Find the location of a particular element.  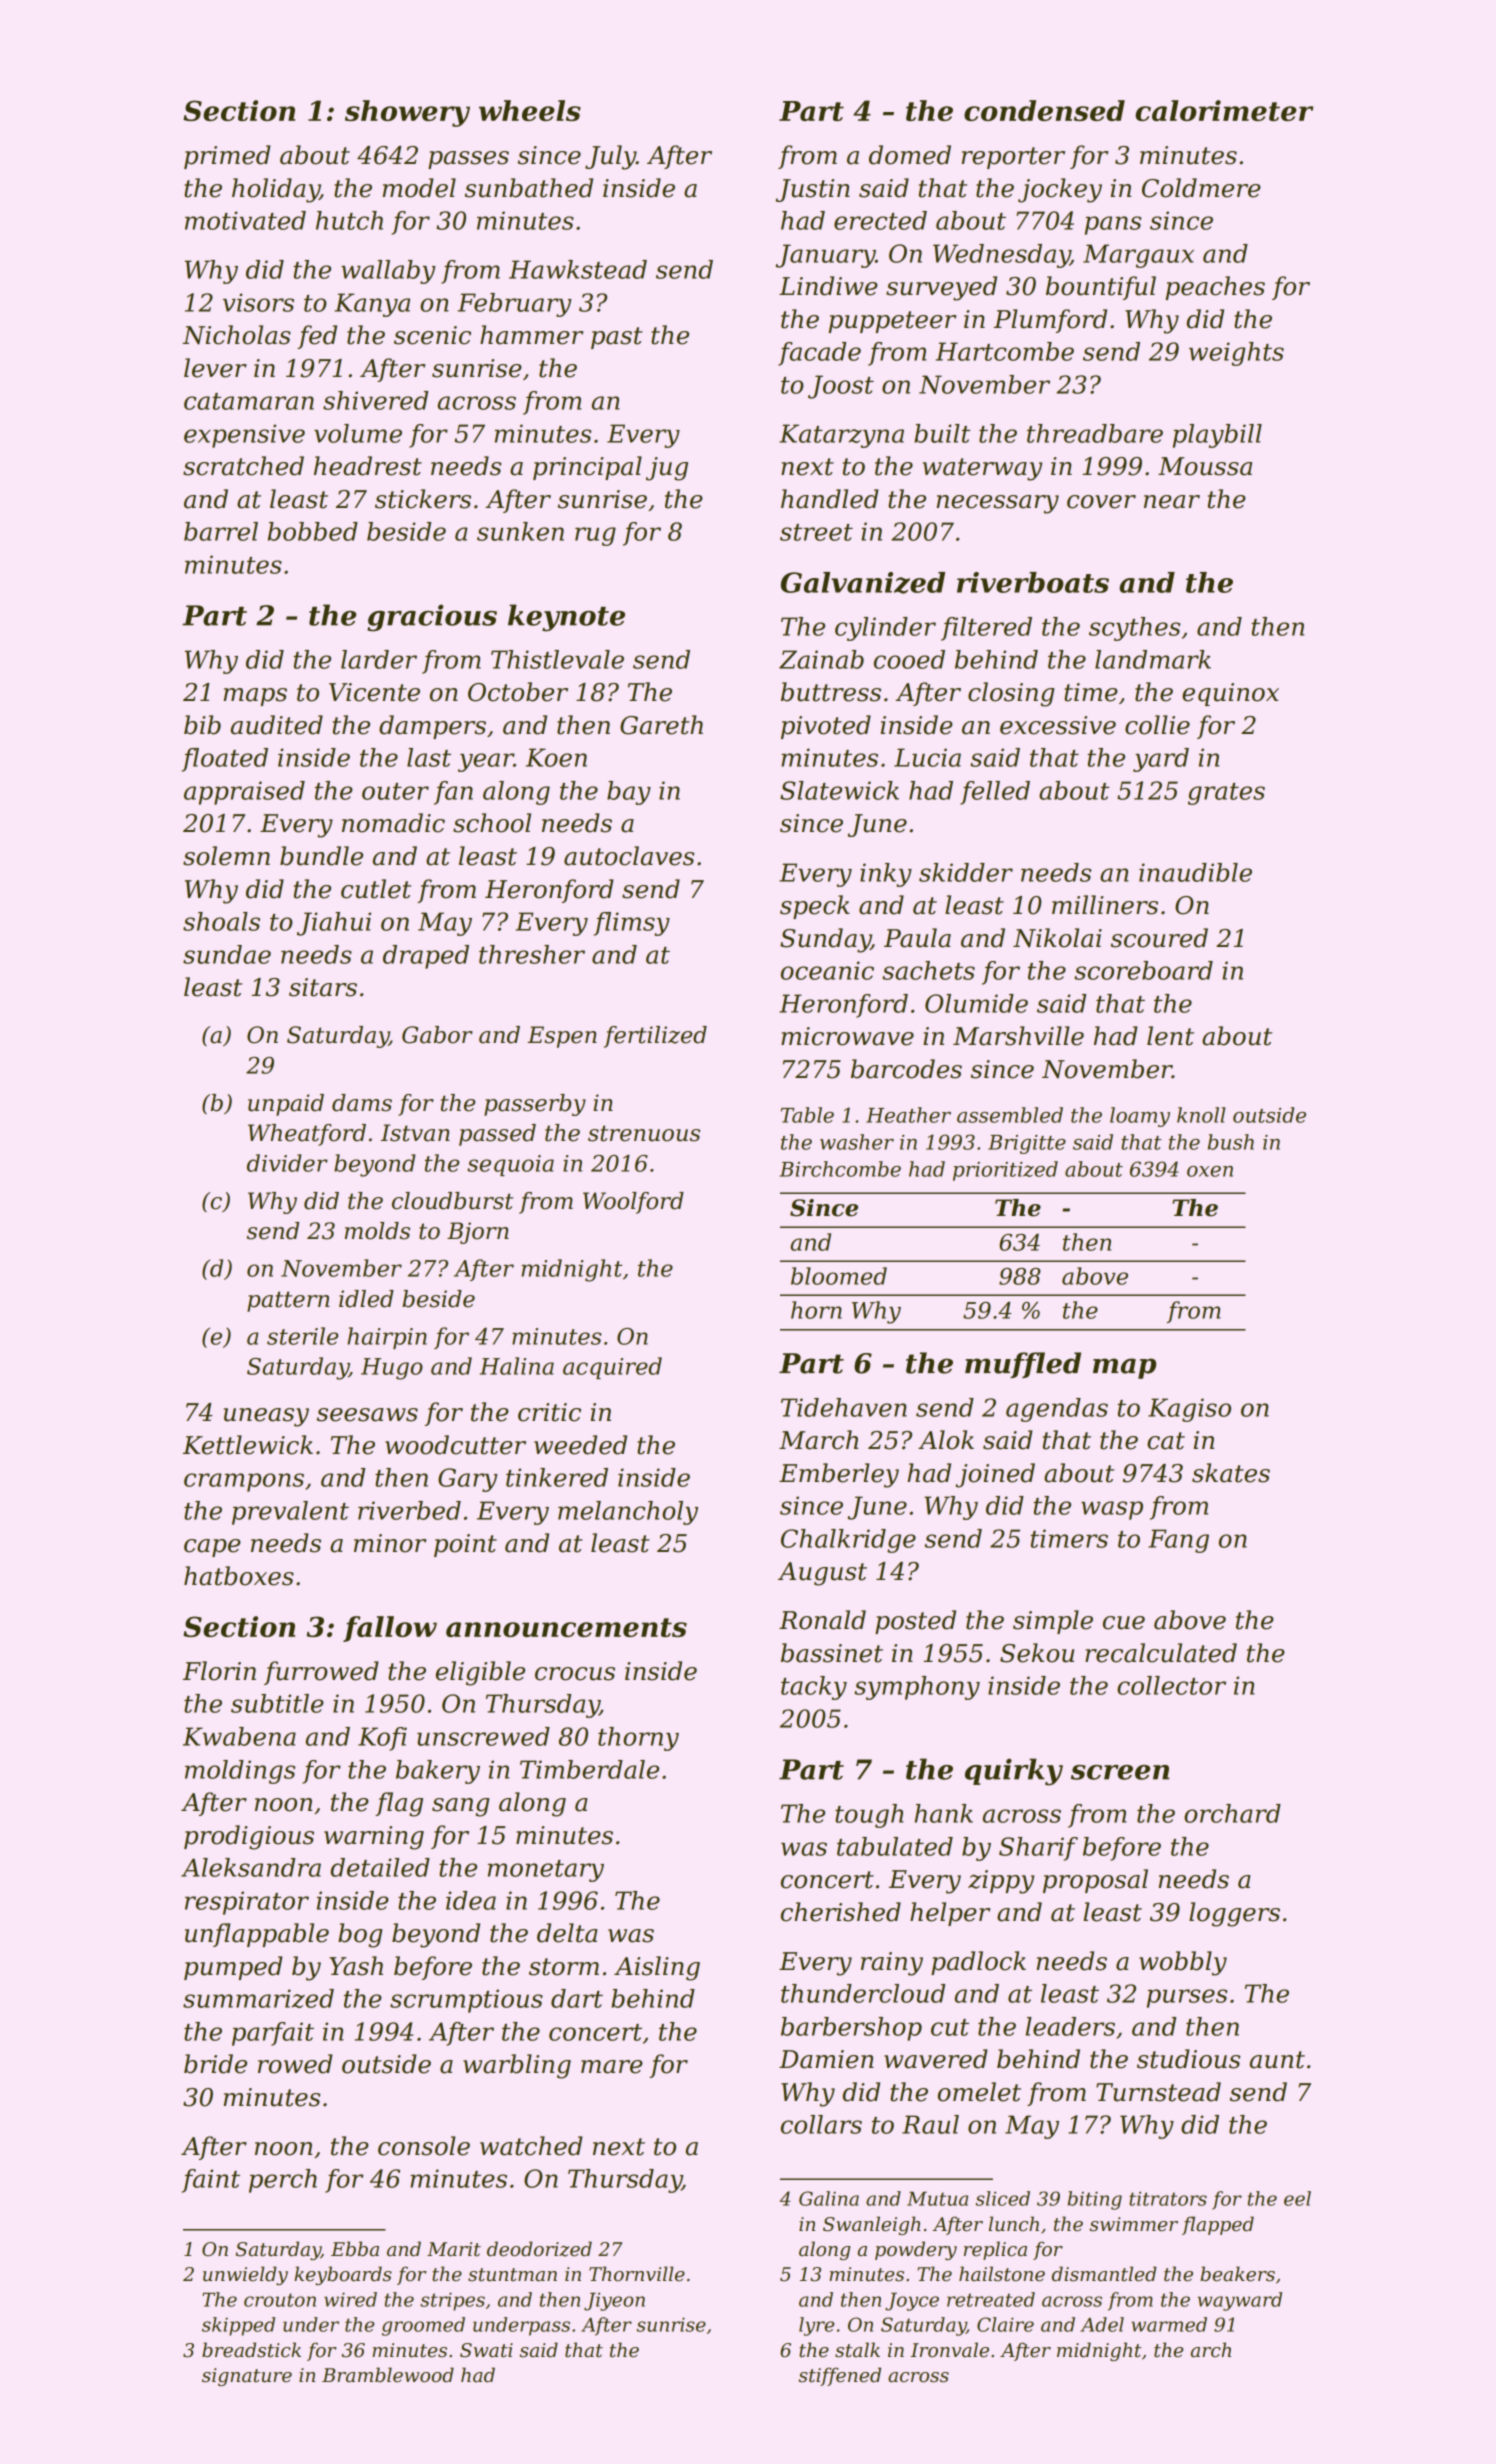

Kanya is located at coordinates (372, 305).
